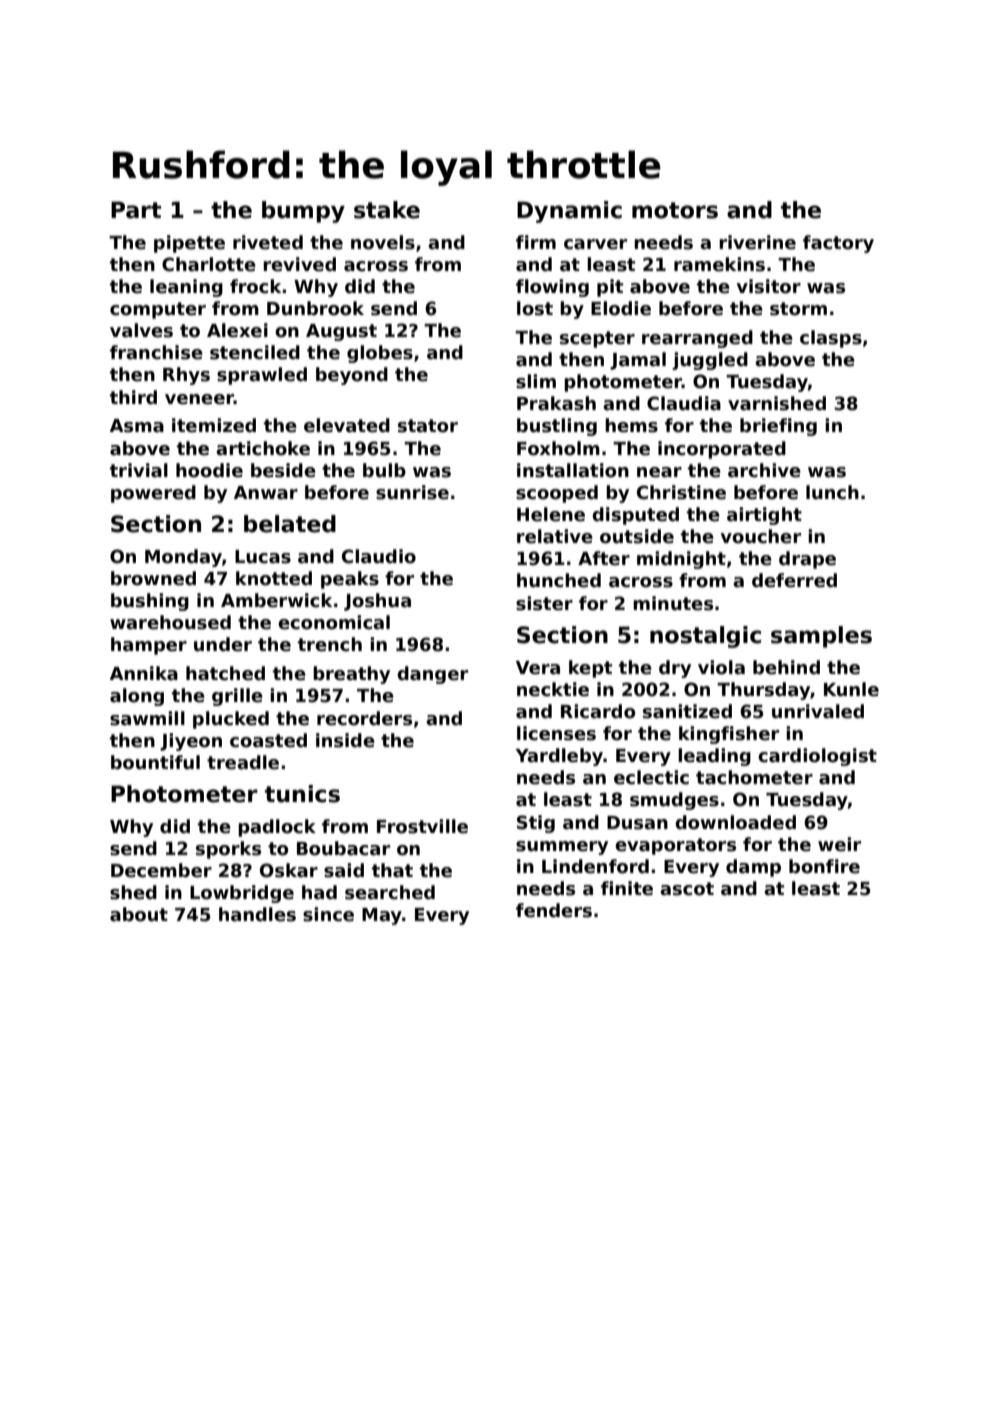  I want to click on sunrise, so click(412, 492).
